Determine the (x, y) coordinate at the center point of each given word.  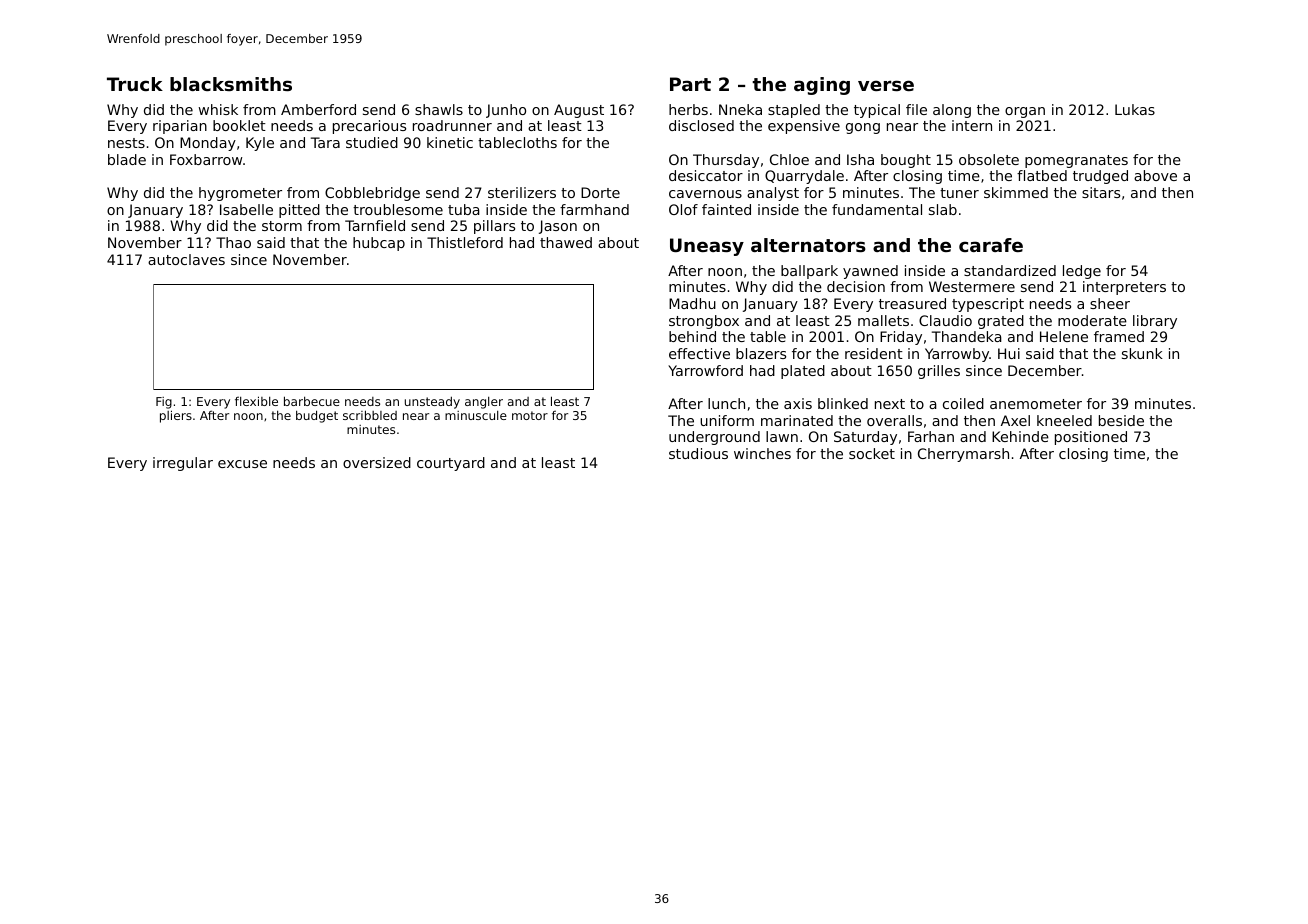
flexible (256, 401)
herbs (688, 109)
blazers (761, 353)
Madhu (692, 303)
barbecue (312, 401)
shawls (439, 109)
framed (1119, 336)
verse (886, 85)
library (1155, 322)
